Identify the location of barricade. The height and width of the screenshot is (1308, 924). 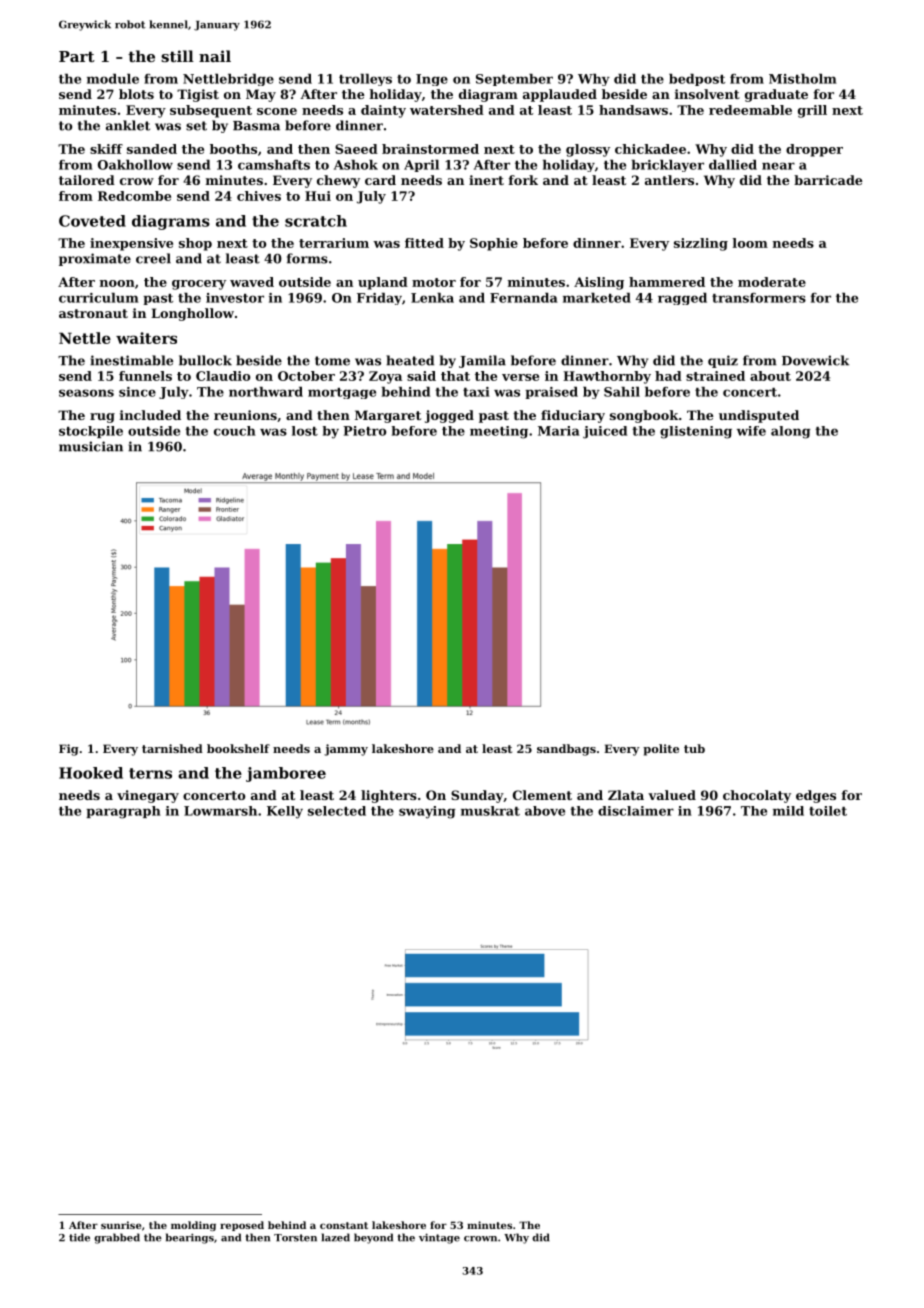
(828, 180).
